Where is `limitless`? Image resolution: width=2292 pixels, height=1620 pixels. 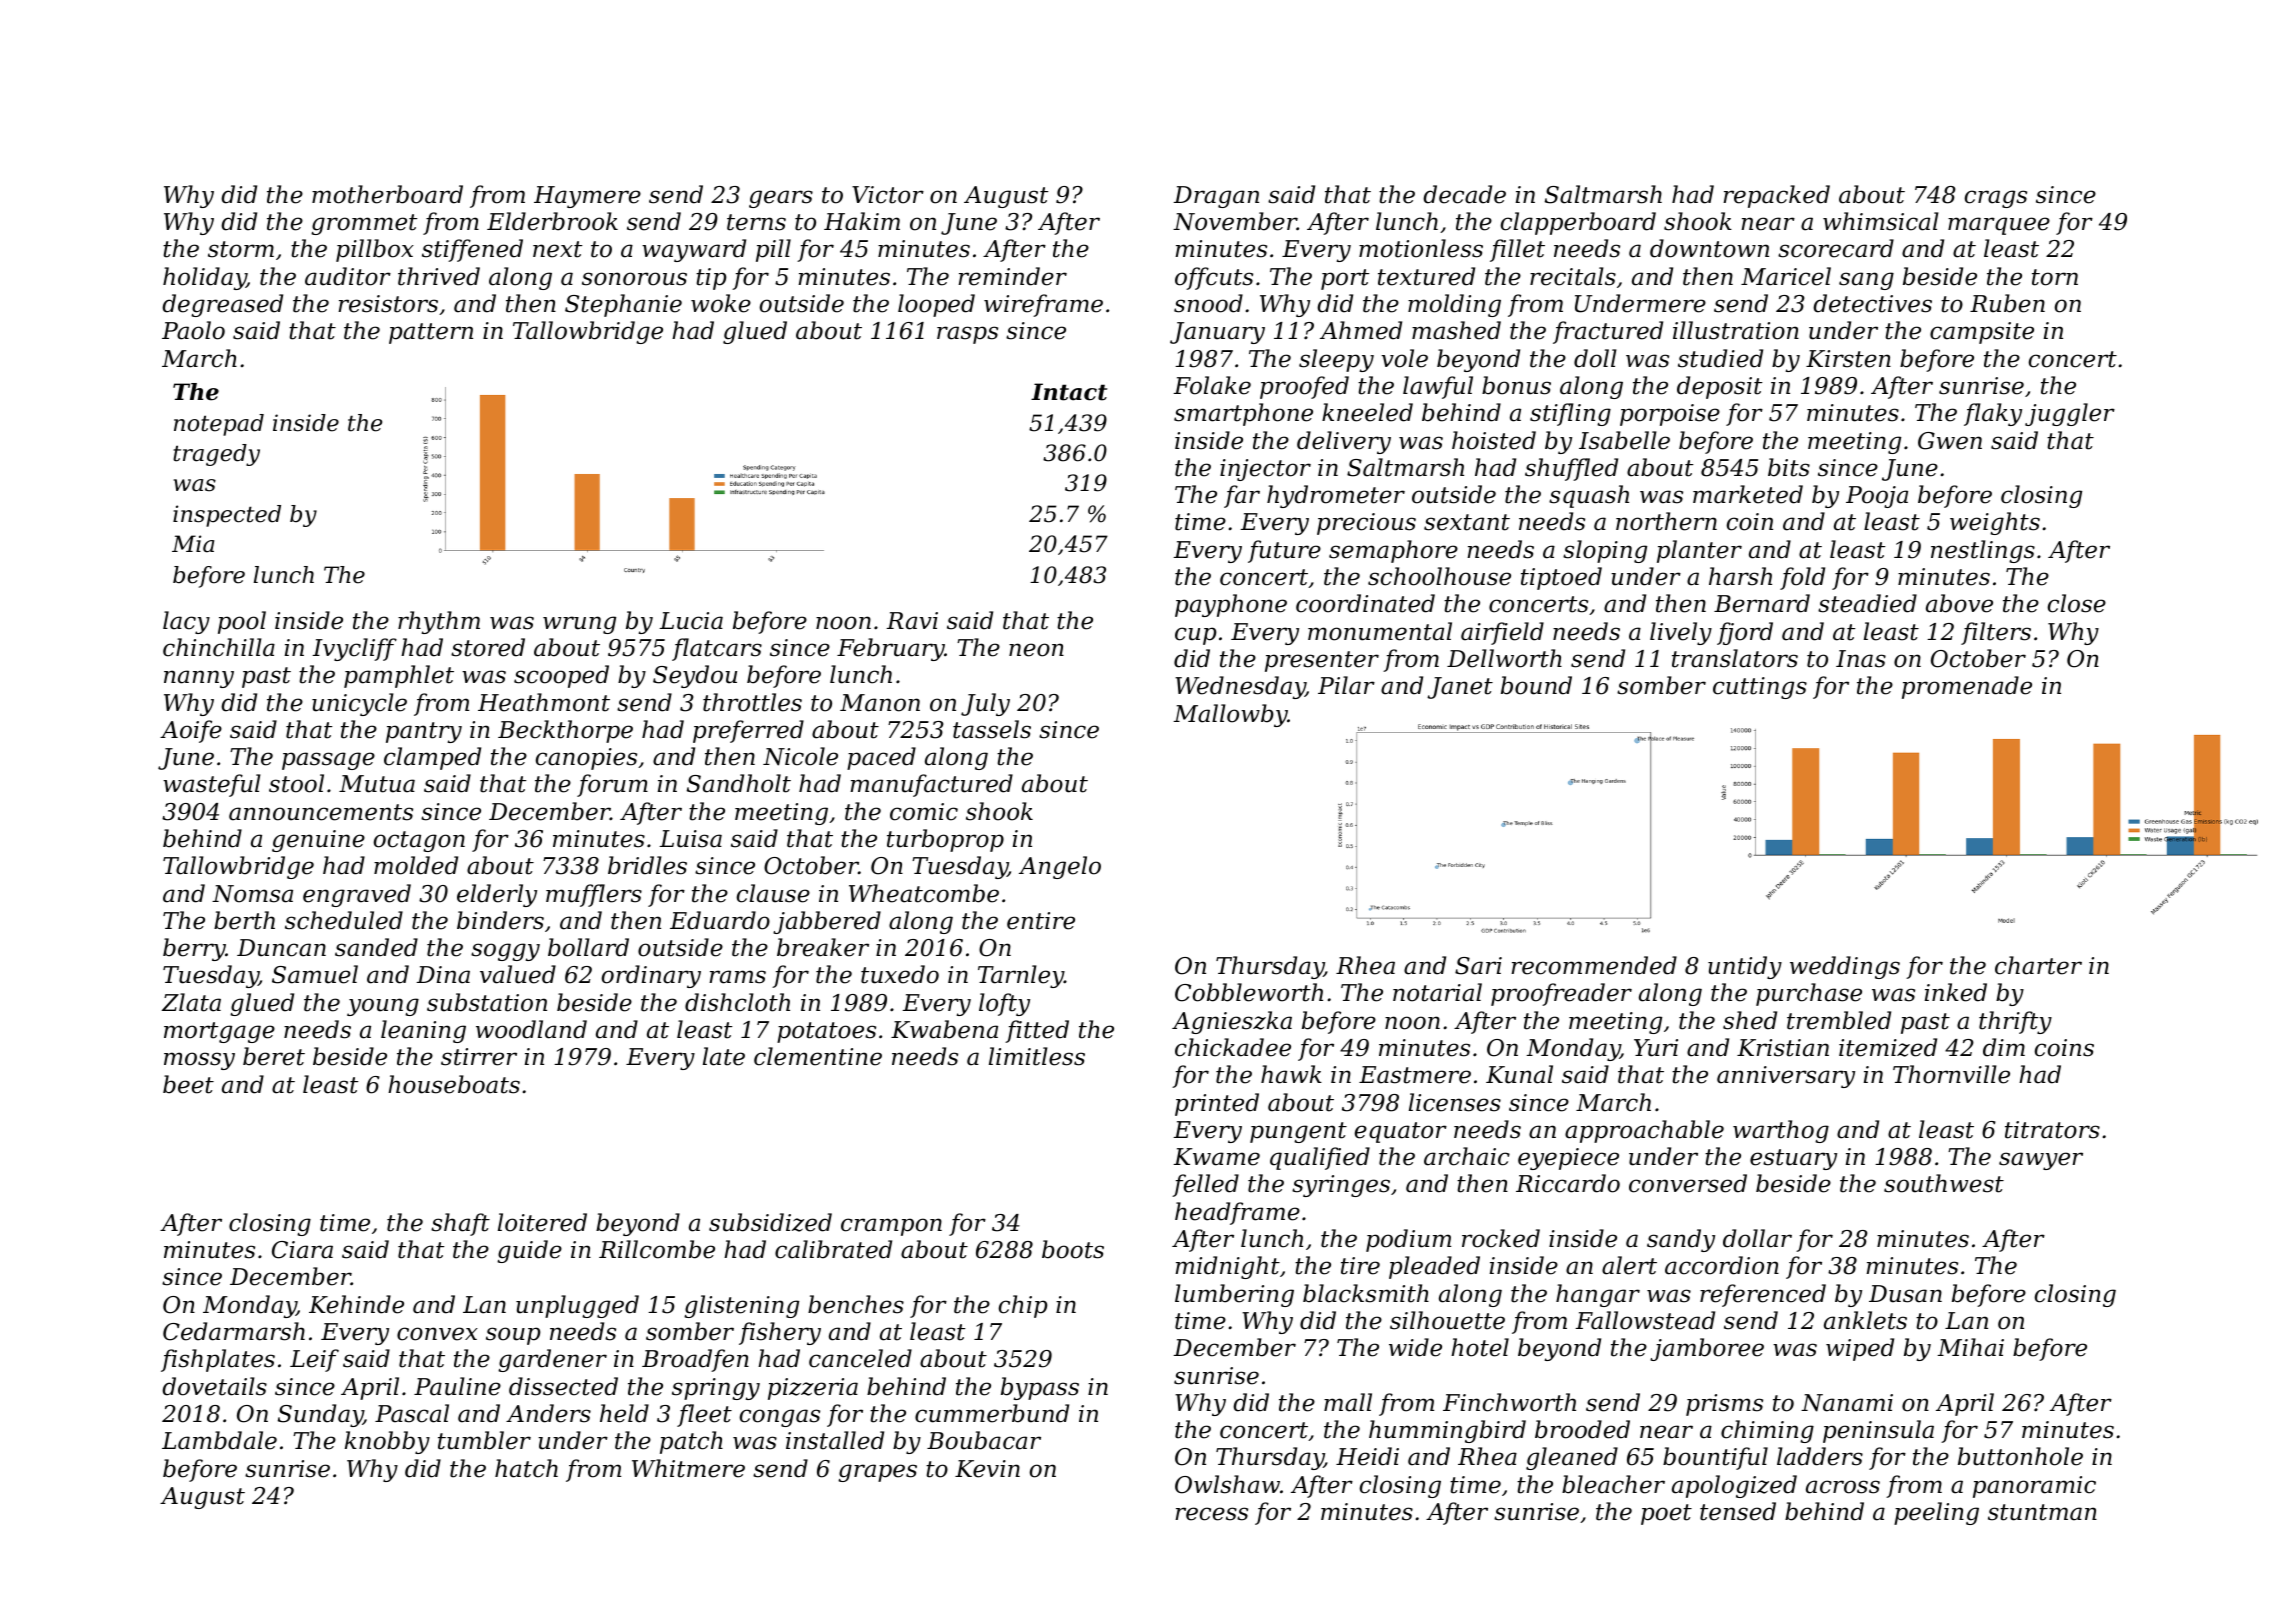 limitless is located at coordinates (1037, 1056).
